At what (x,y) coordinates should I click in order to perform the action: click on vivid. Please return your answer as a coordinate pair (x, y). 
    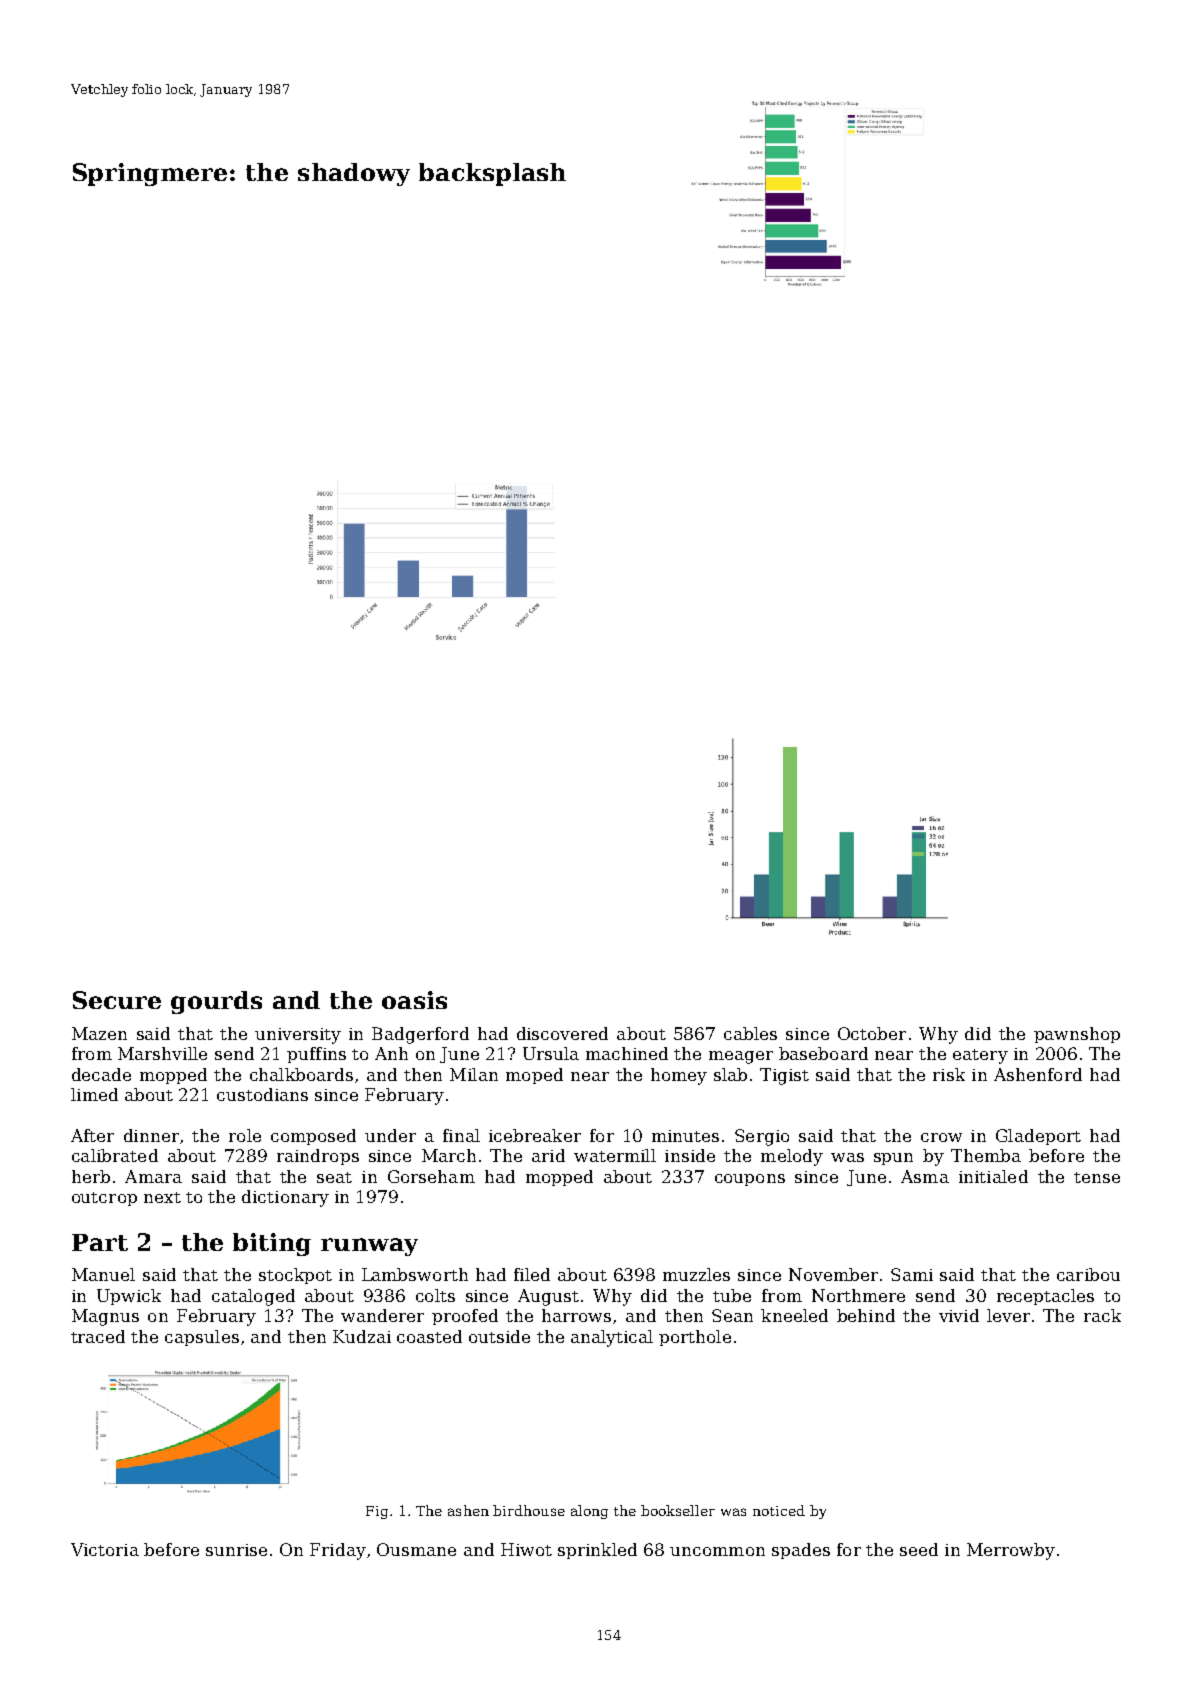
    Looking at the image, I should click on (959, 1315).
